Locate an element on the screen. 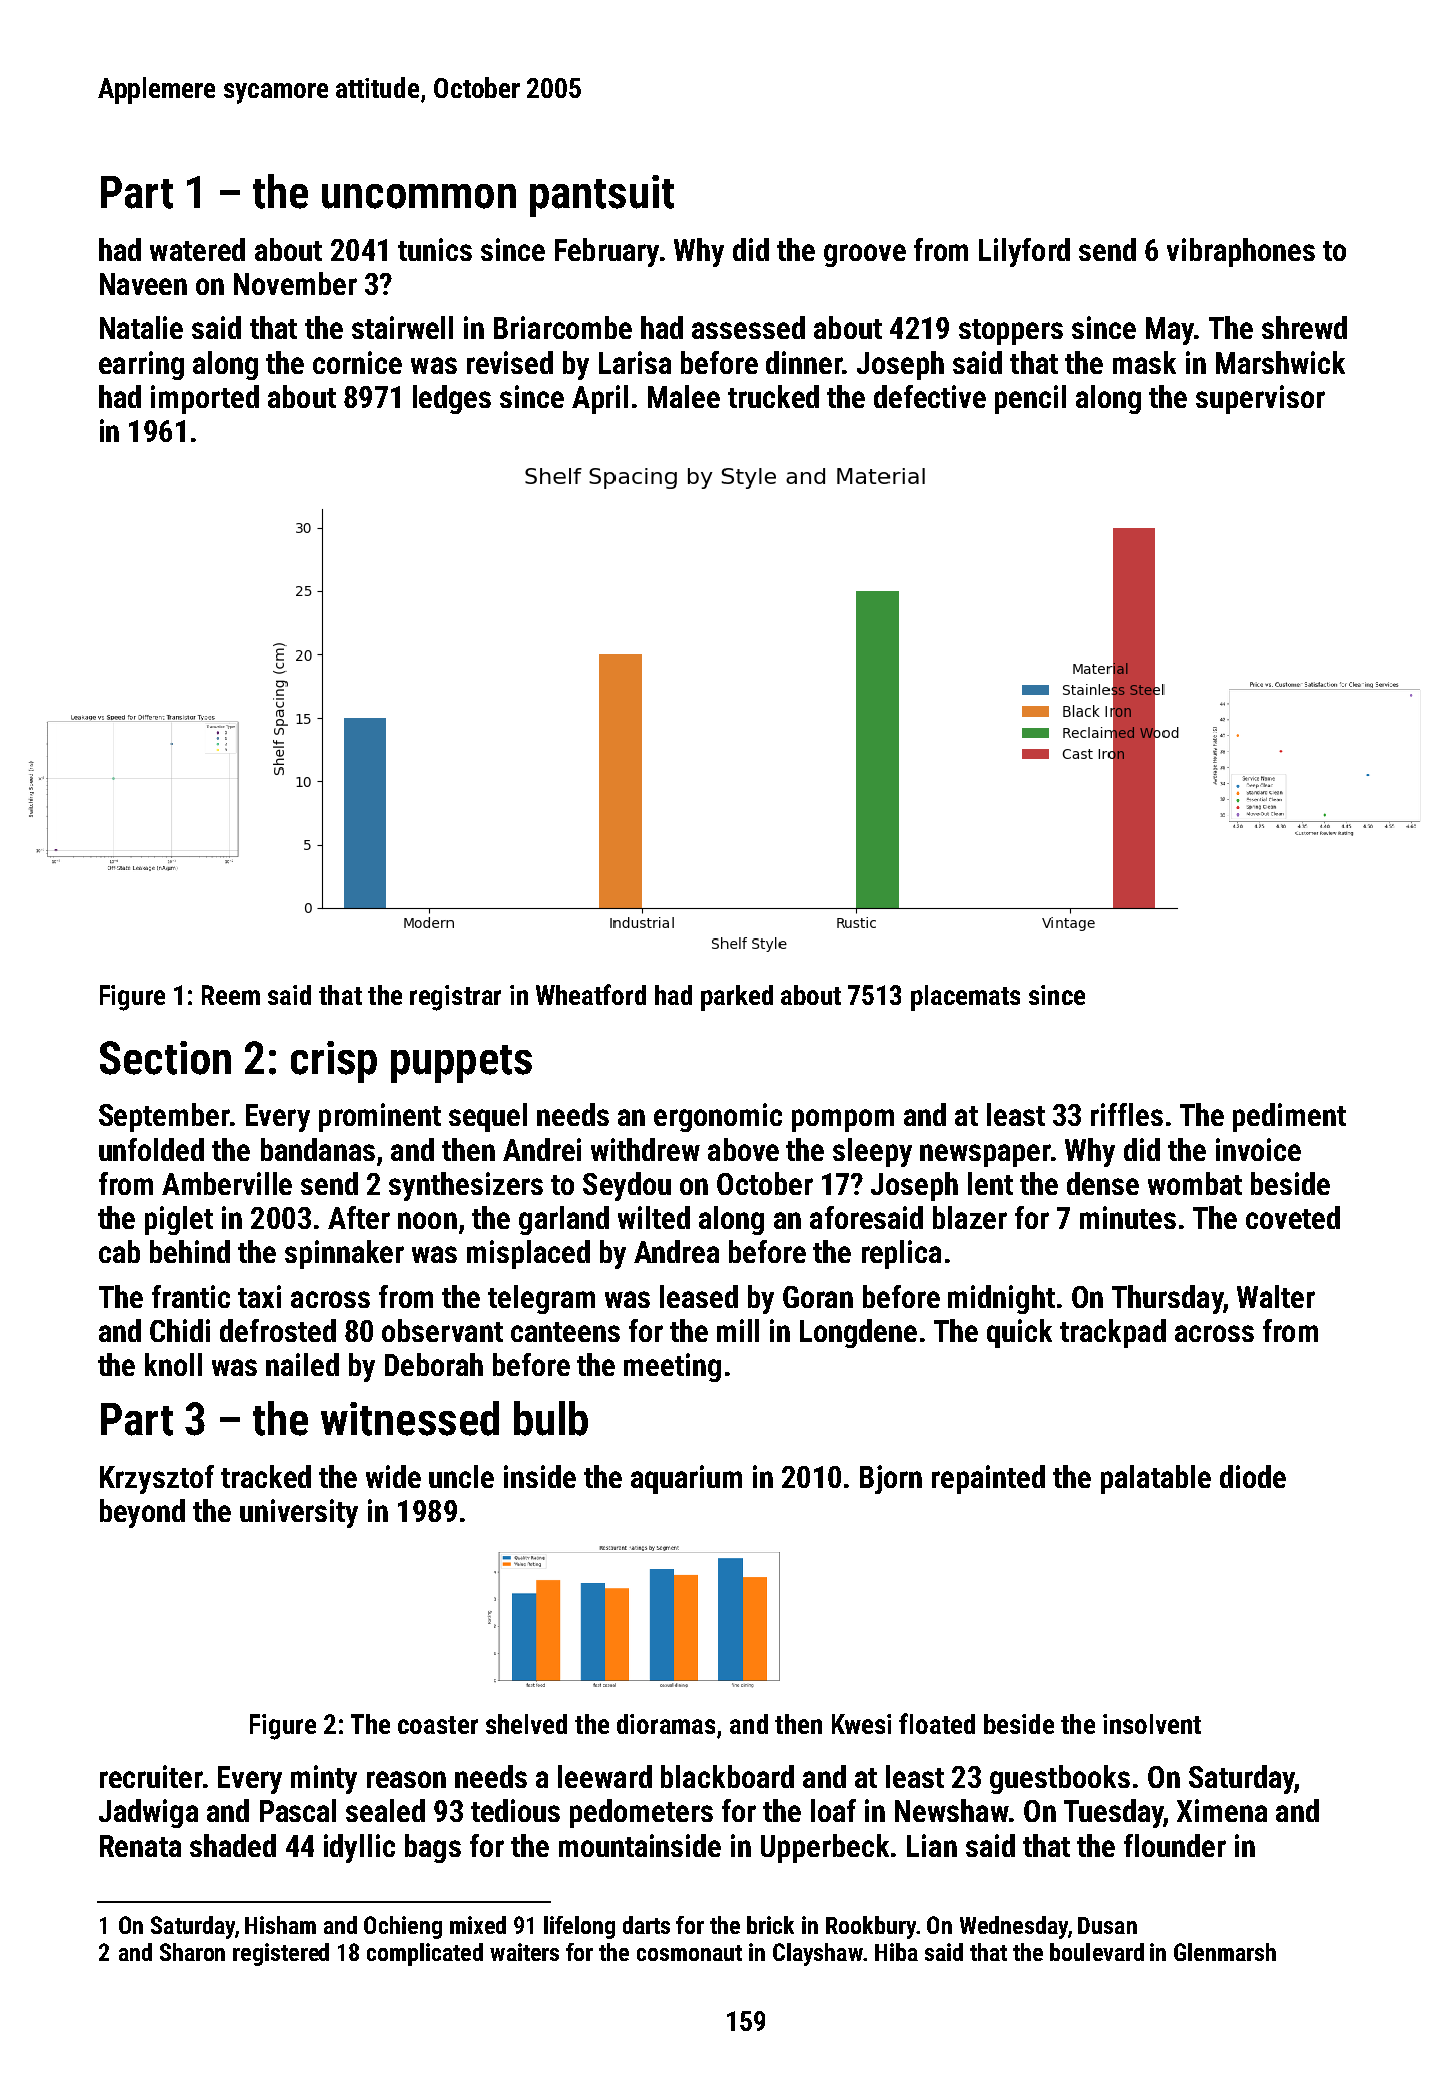 The image size is (1450, 2100). spinnaker is located at coordinates (344, 1254).
